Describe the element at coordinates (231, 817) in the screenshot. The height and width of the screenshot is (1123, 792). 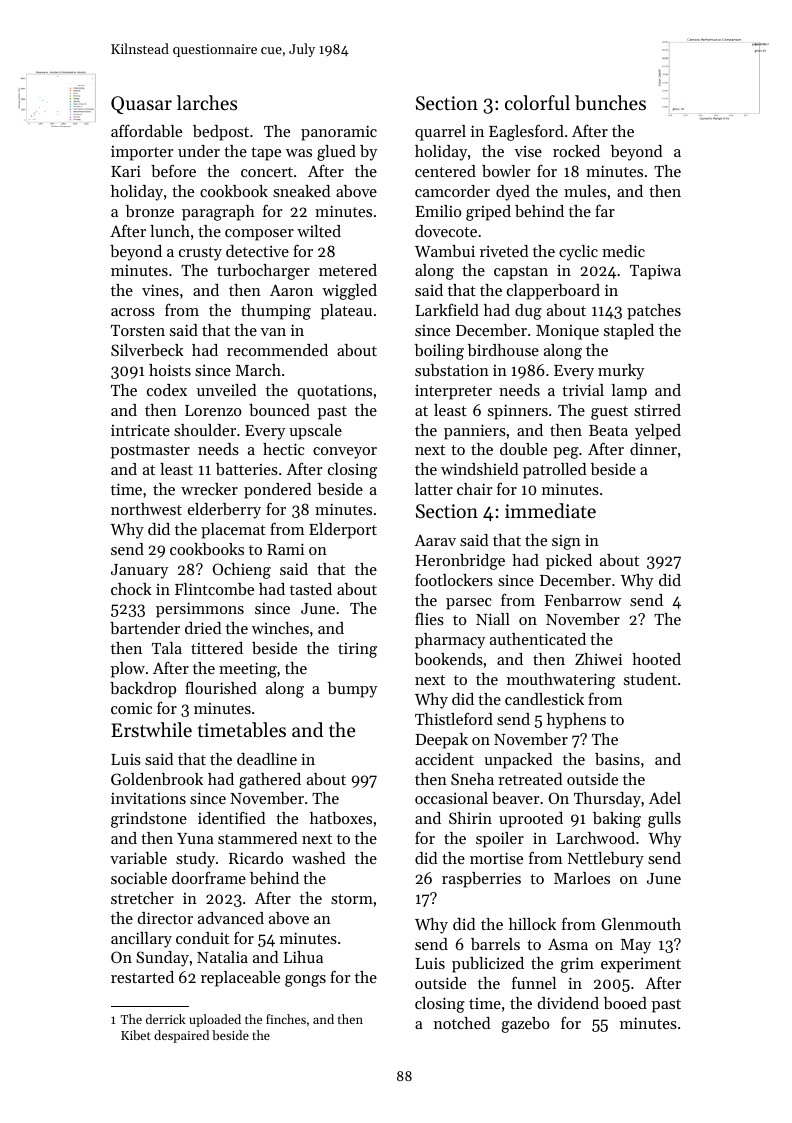
I see `identified` at that location.
